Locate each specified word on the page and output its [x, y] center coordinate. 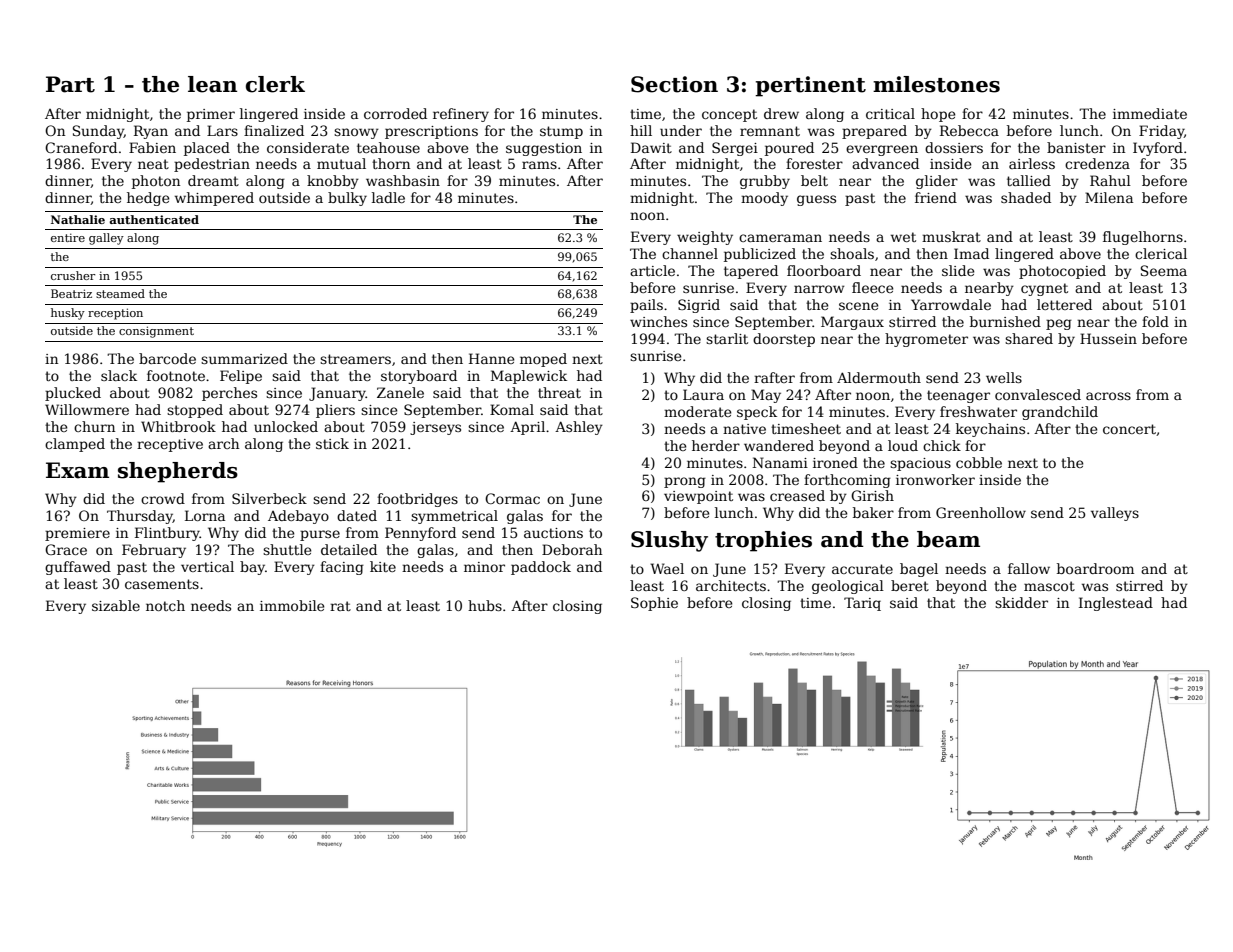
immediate [1150, 113]
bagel [919, 570]
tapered [751, 272]
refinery [461, 115]
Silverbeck [269, 498]
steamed [120, 293]
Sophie [654, 604]
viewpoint [698, 497]
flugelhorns [1143, 238]
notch [165, 605]
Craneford [81, 147]
